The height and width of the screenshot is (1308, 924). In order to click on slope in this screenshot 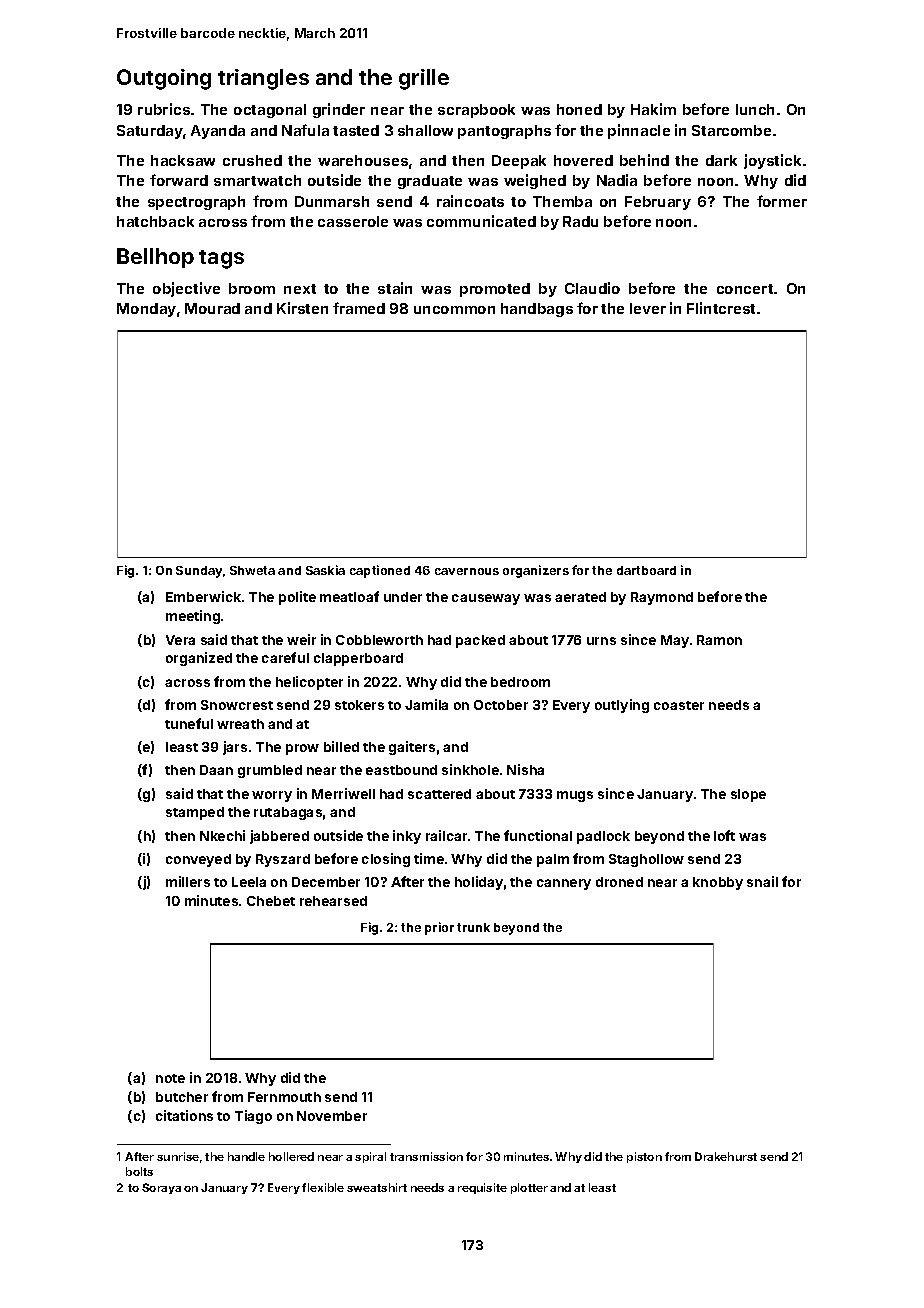, I will do `click(748, 795)`.
